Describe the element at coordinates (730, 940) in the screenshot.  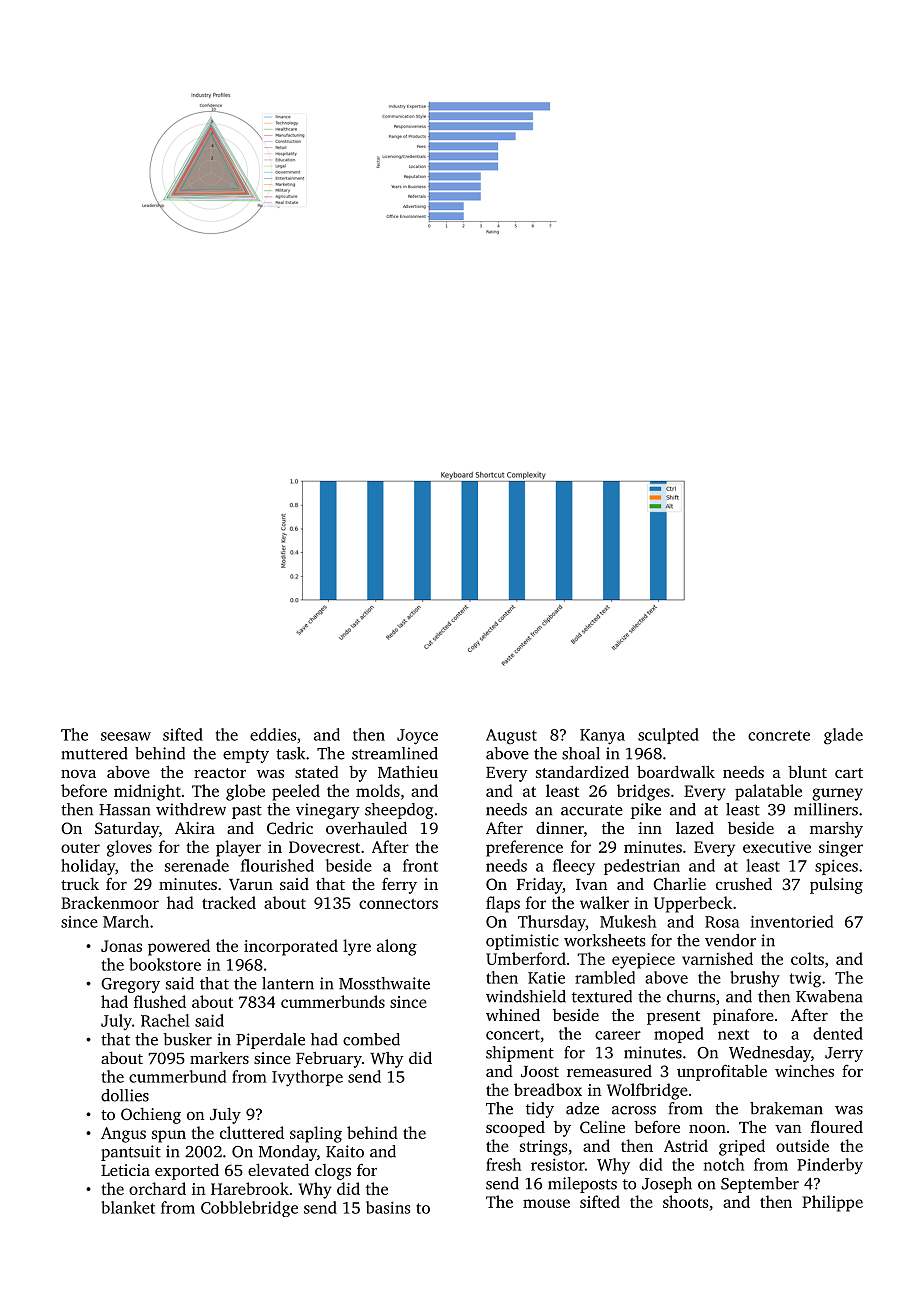
I see `vendor` at that location.
